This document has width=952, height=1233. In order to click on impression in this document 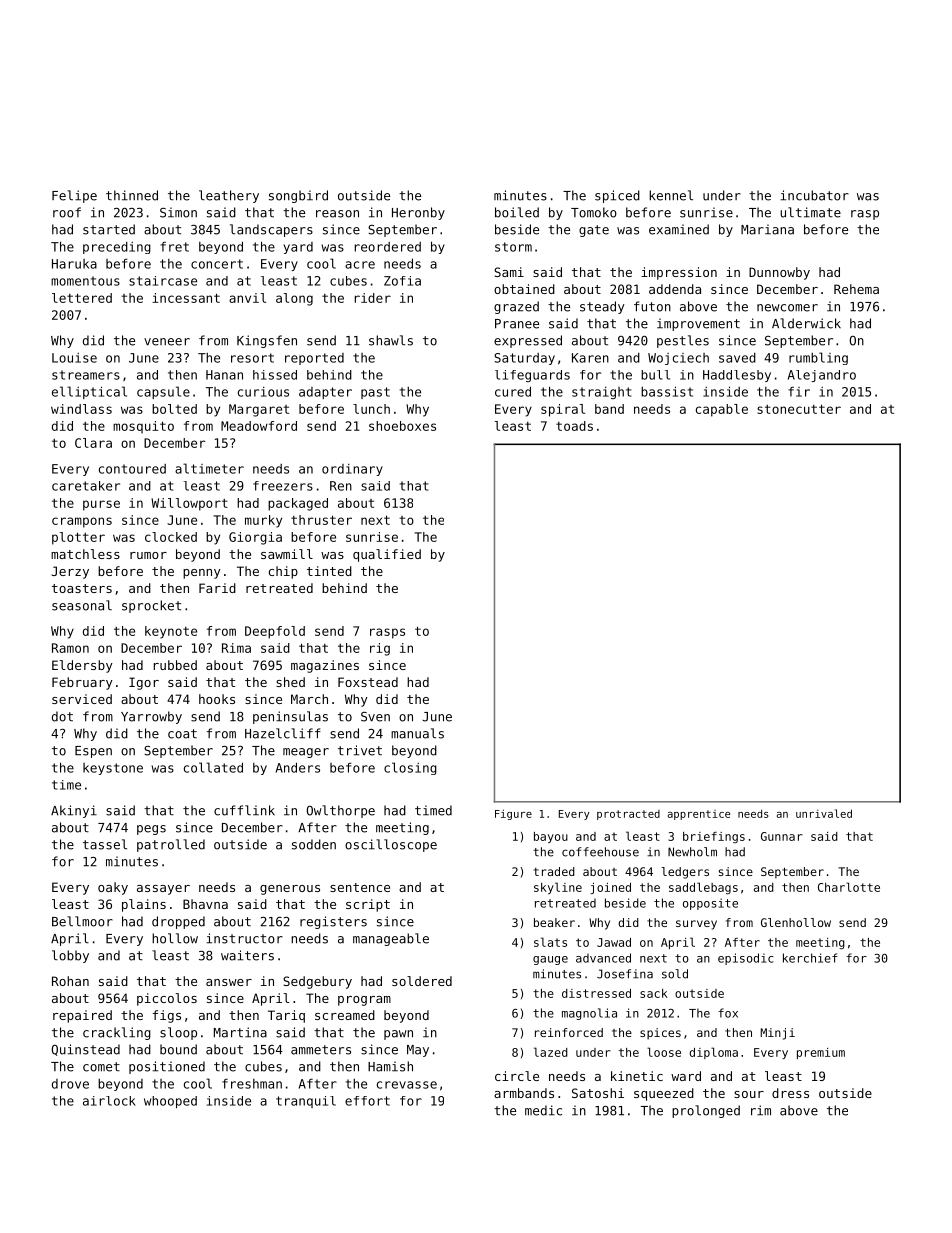, I will do `click(679, 273)`.
